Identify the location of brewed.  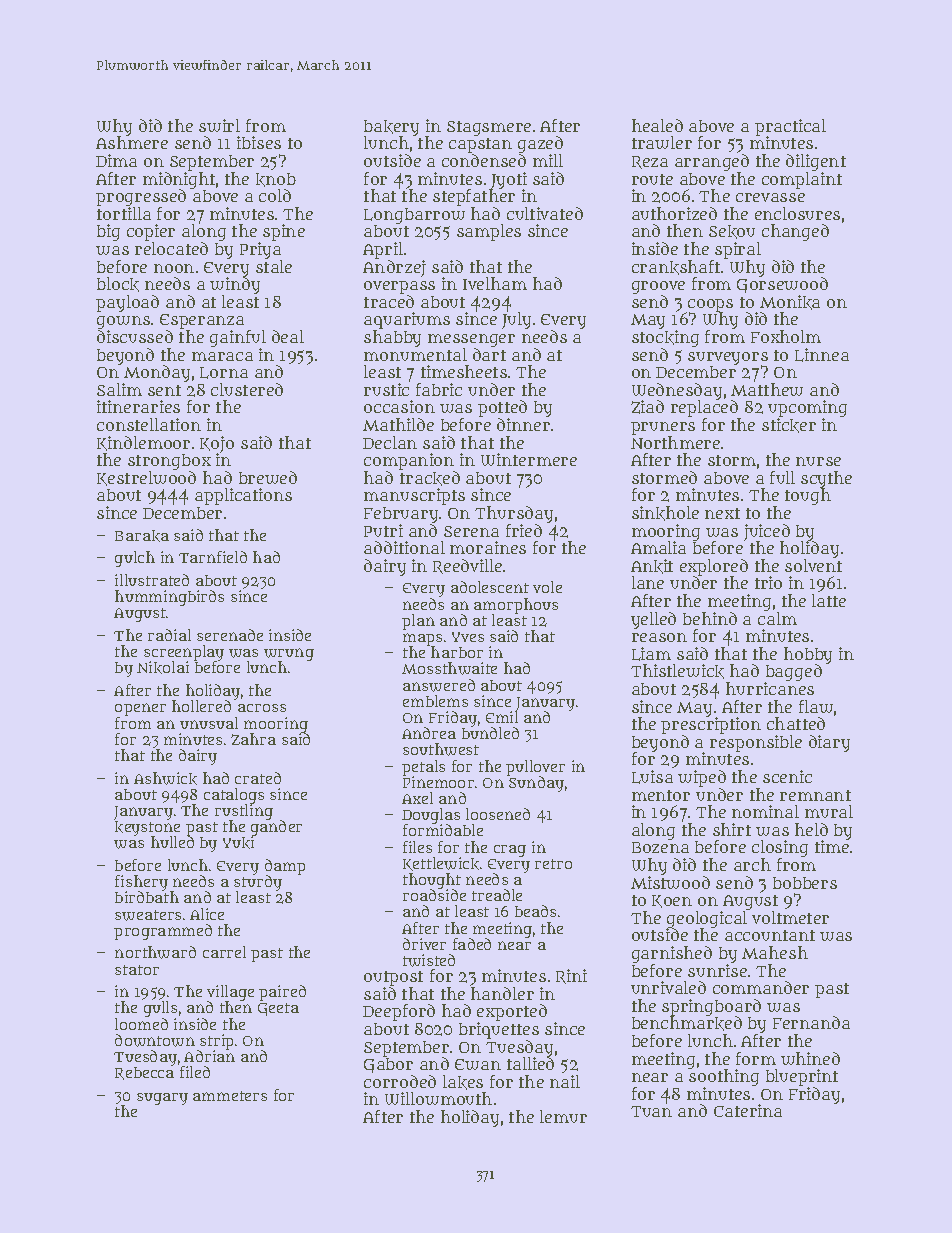
(268, 477).
